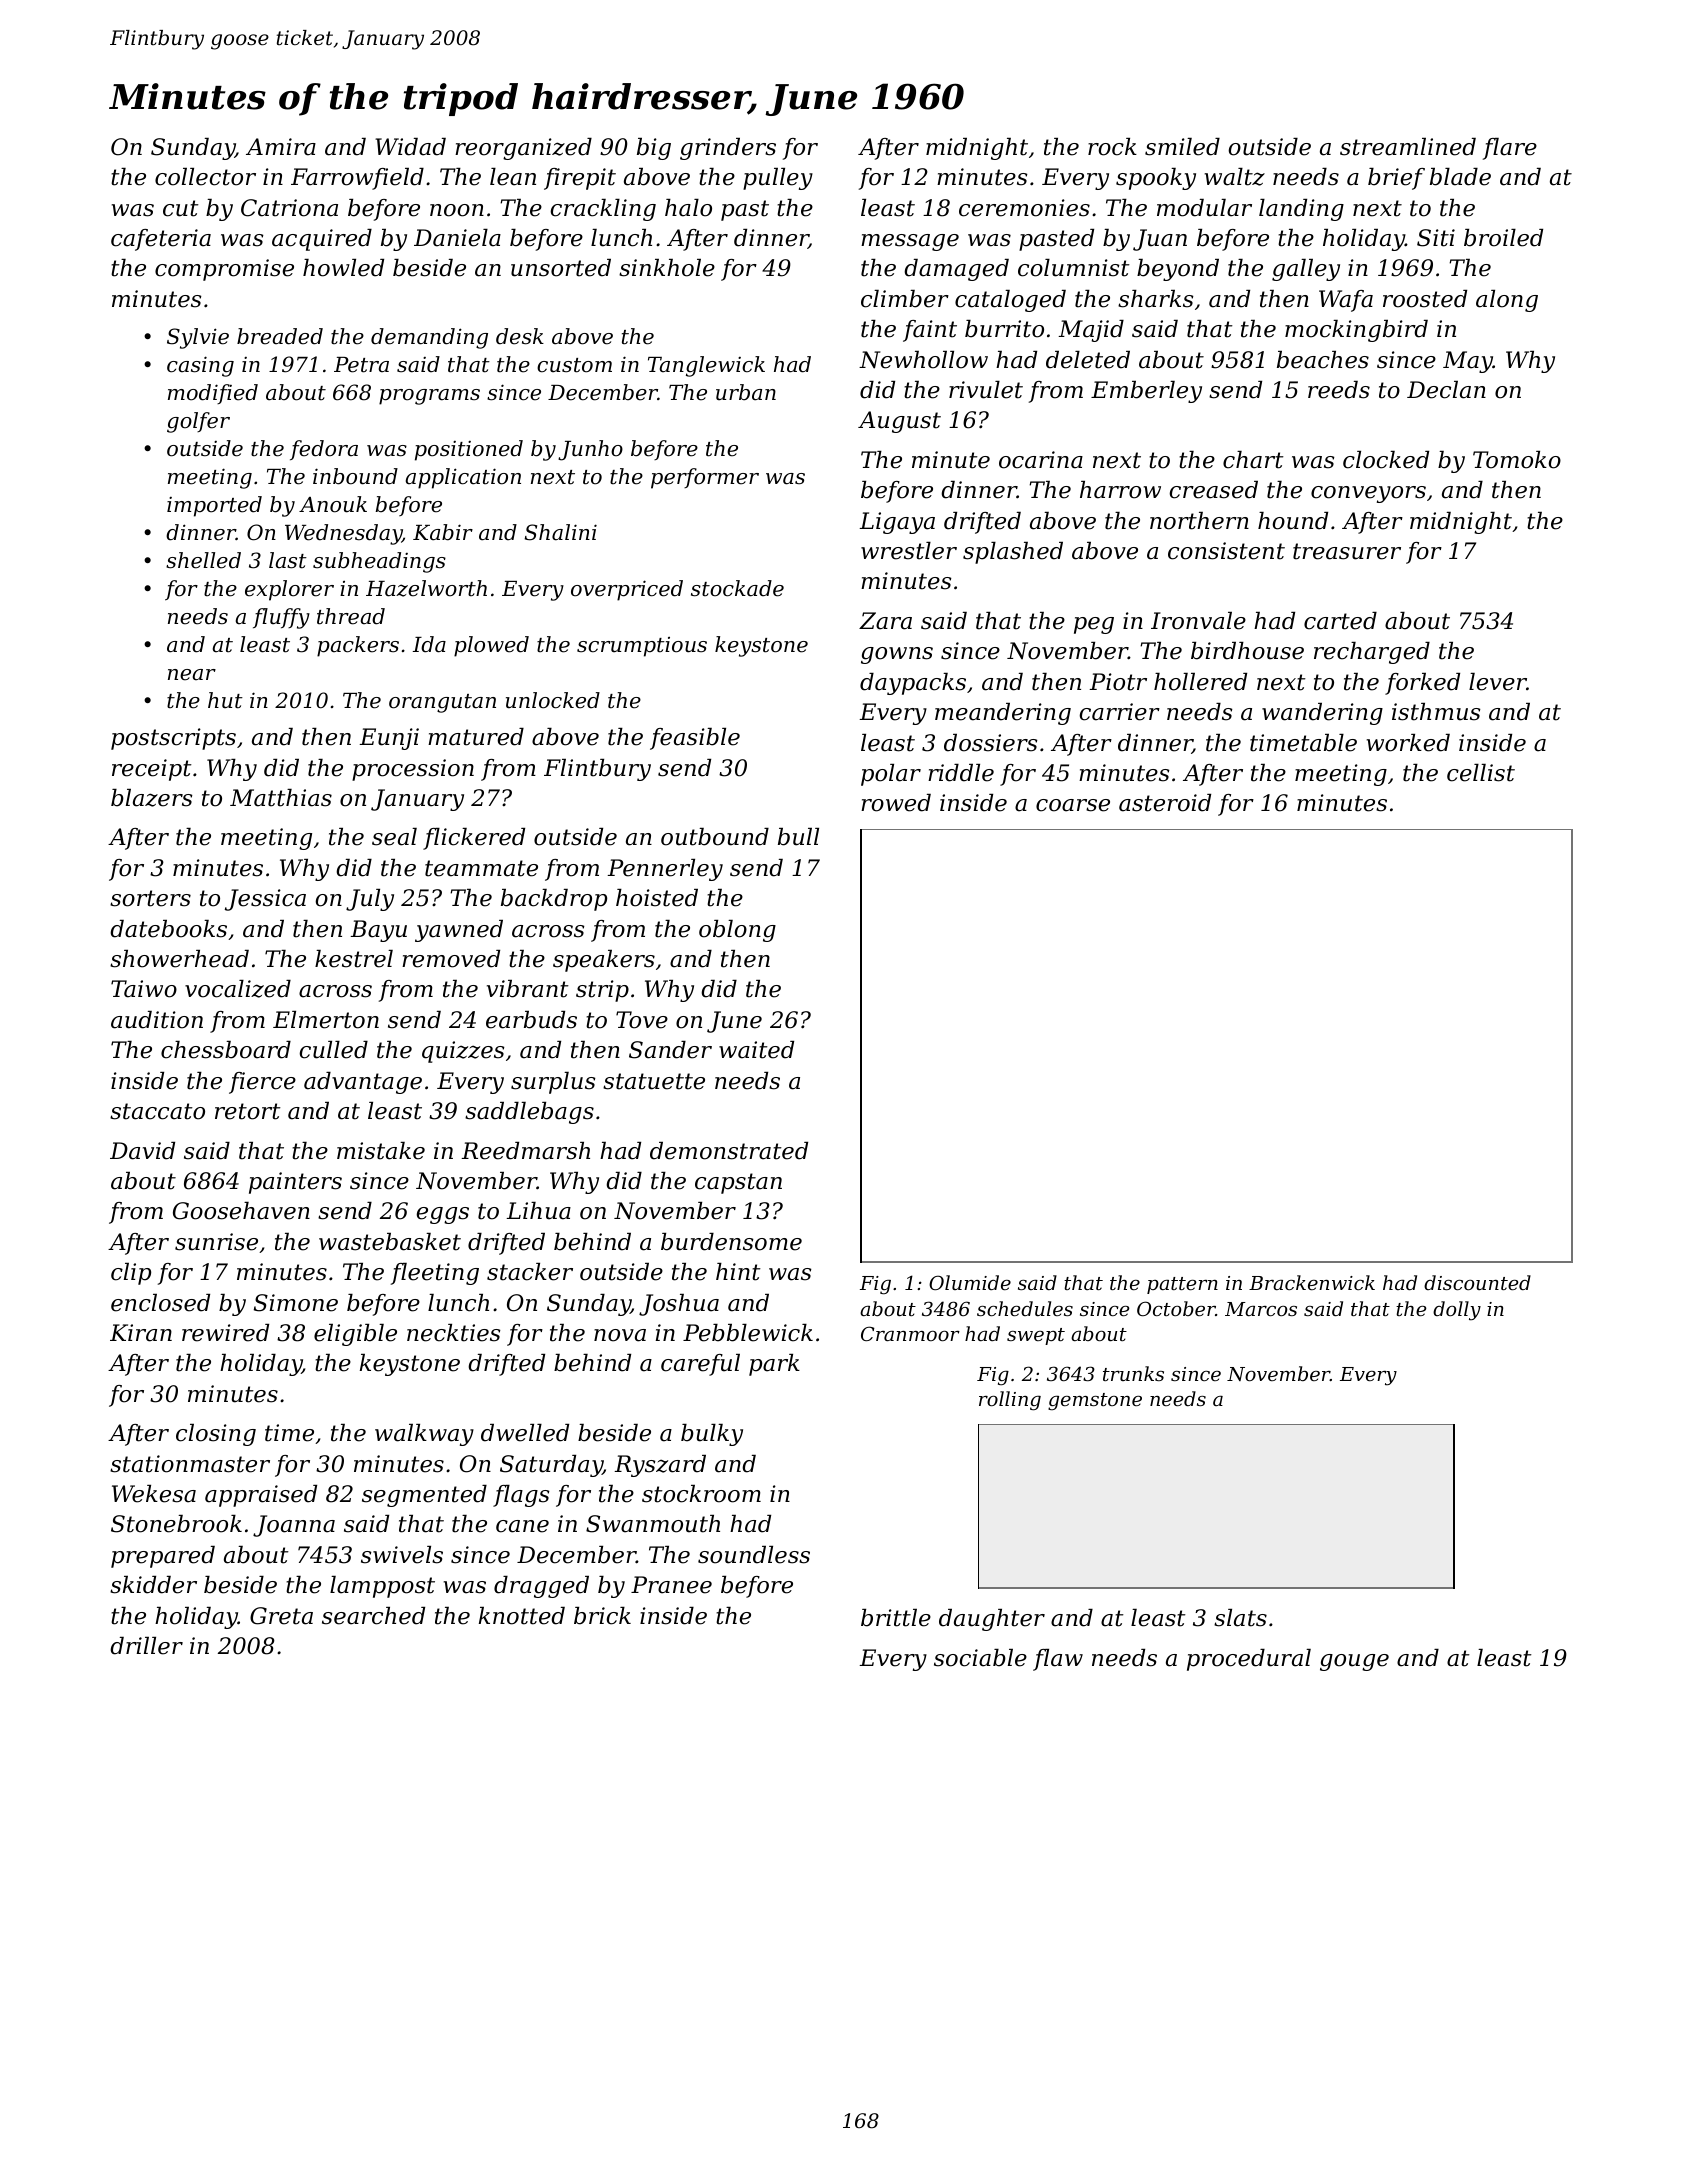  Describe the element at coordinates (289, 208) in the image. I see `Catriona` at that location.
